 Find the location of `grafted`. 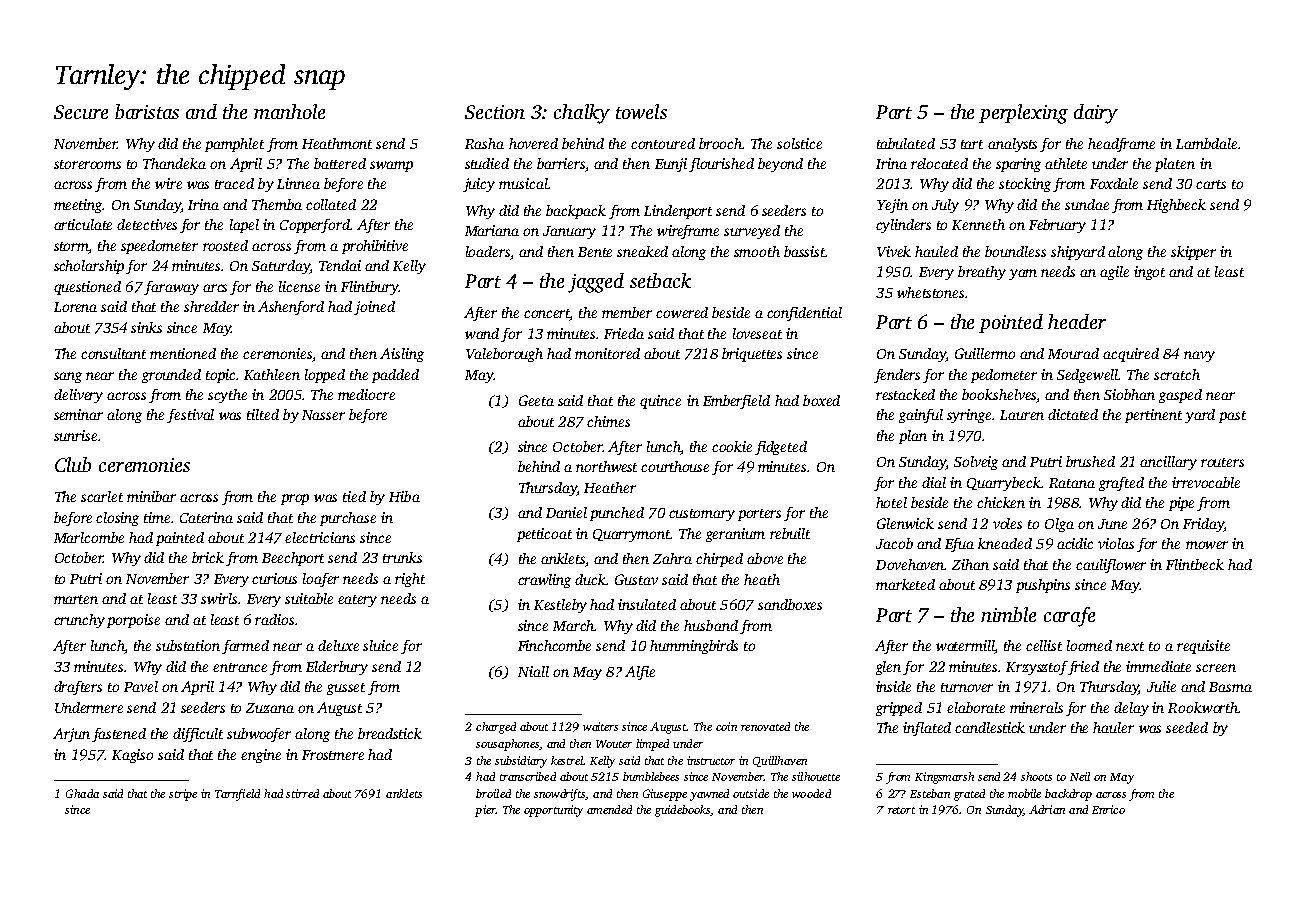

grafted is located at coordinates (1121, 484).
